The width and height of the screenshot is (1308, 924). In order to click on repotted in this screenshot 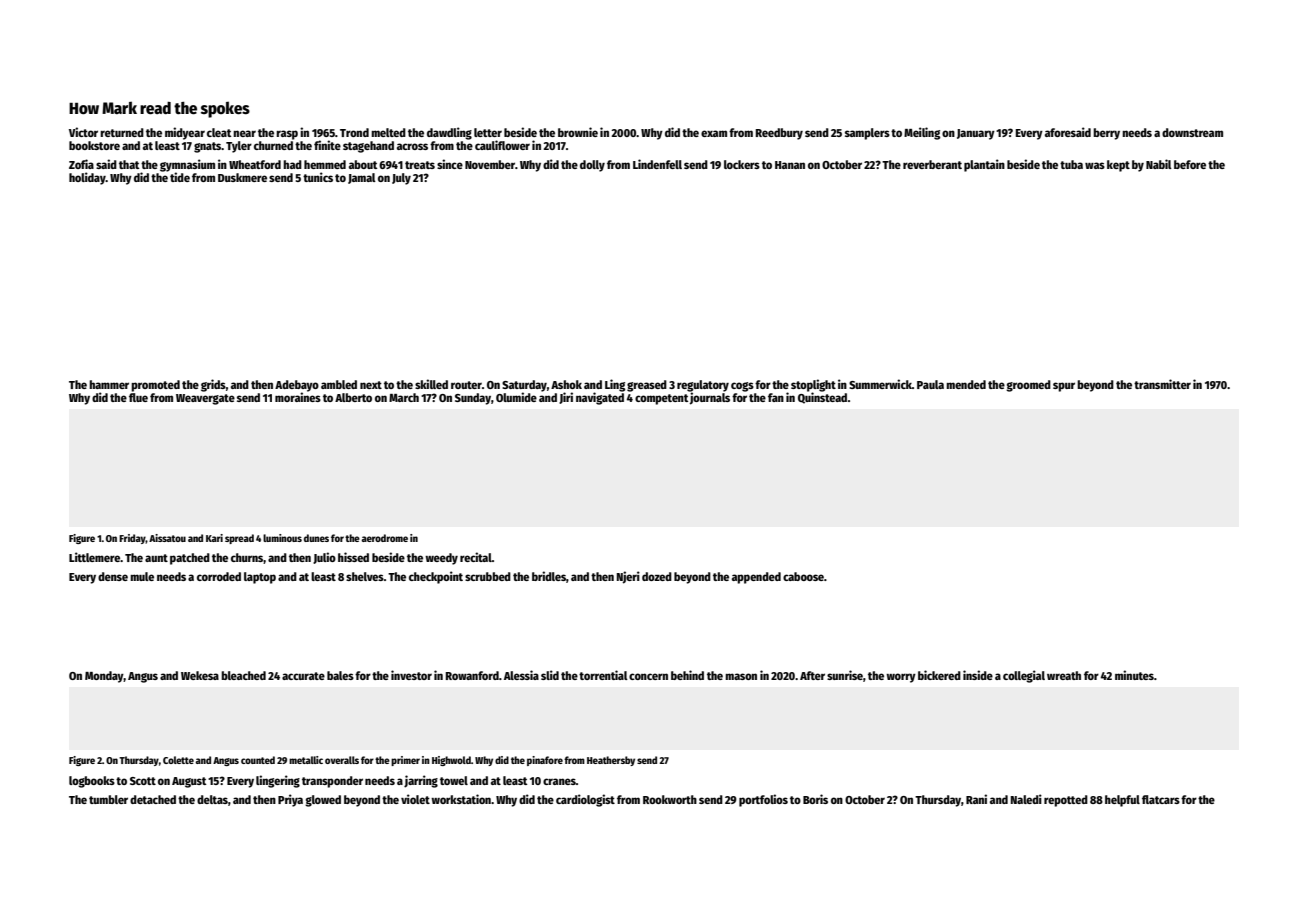, I will do `click(1066, 801)`.
